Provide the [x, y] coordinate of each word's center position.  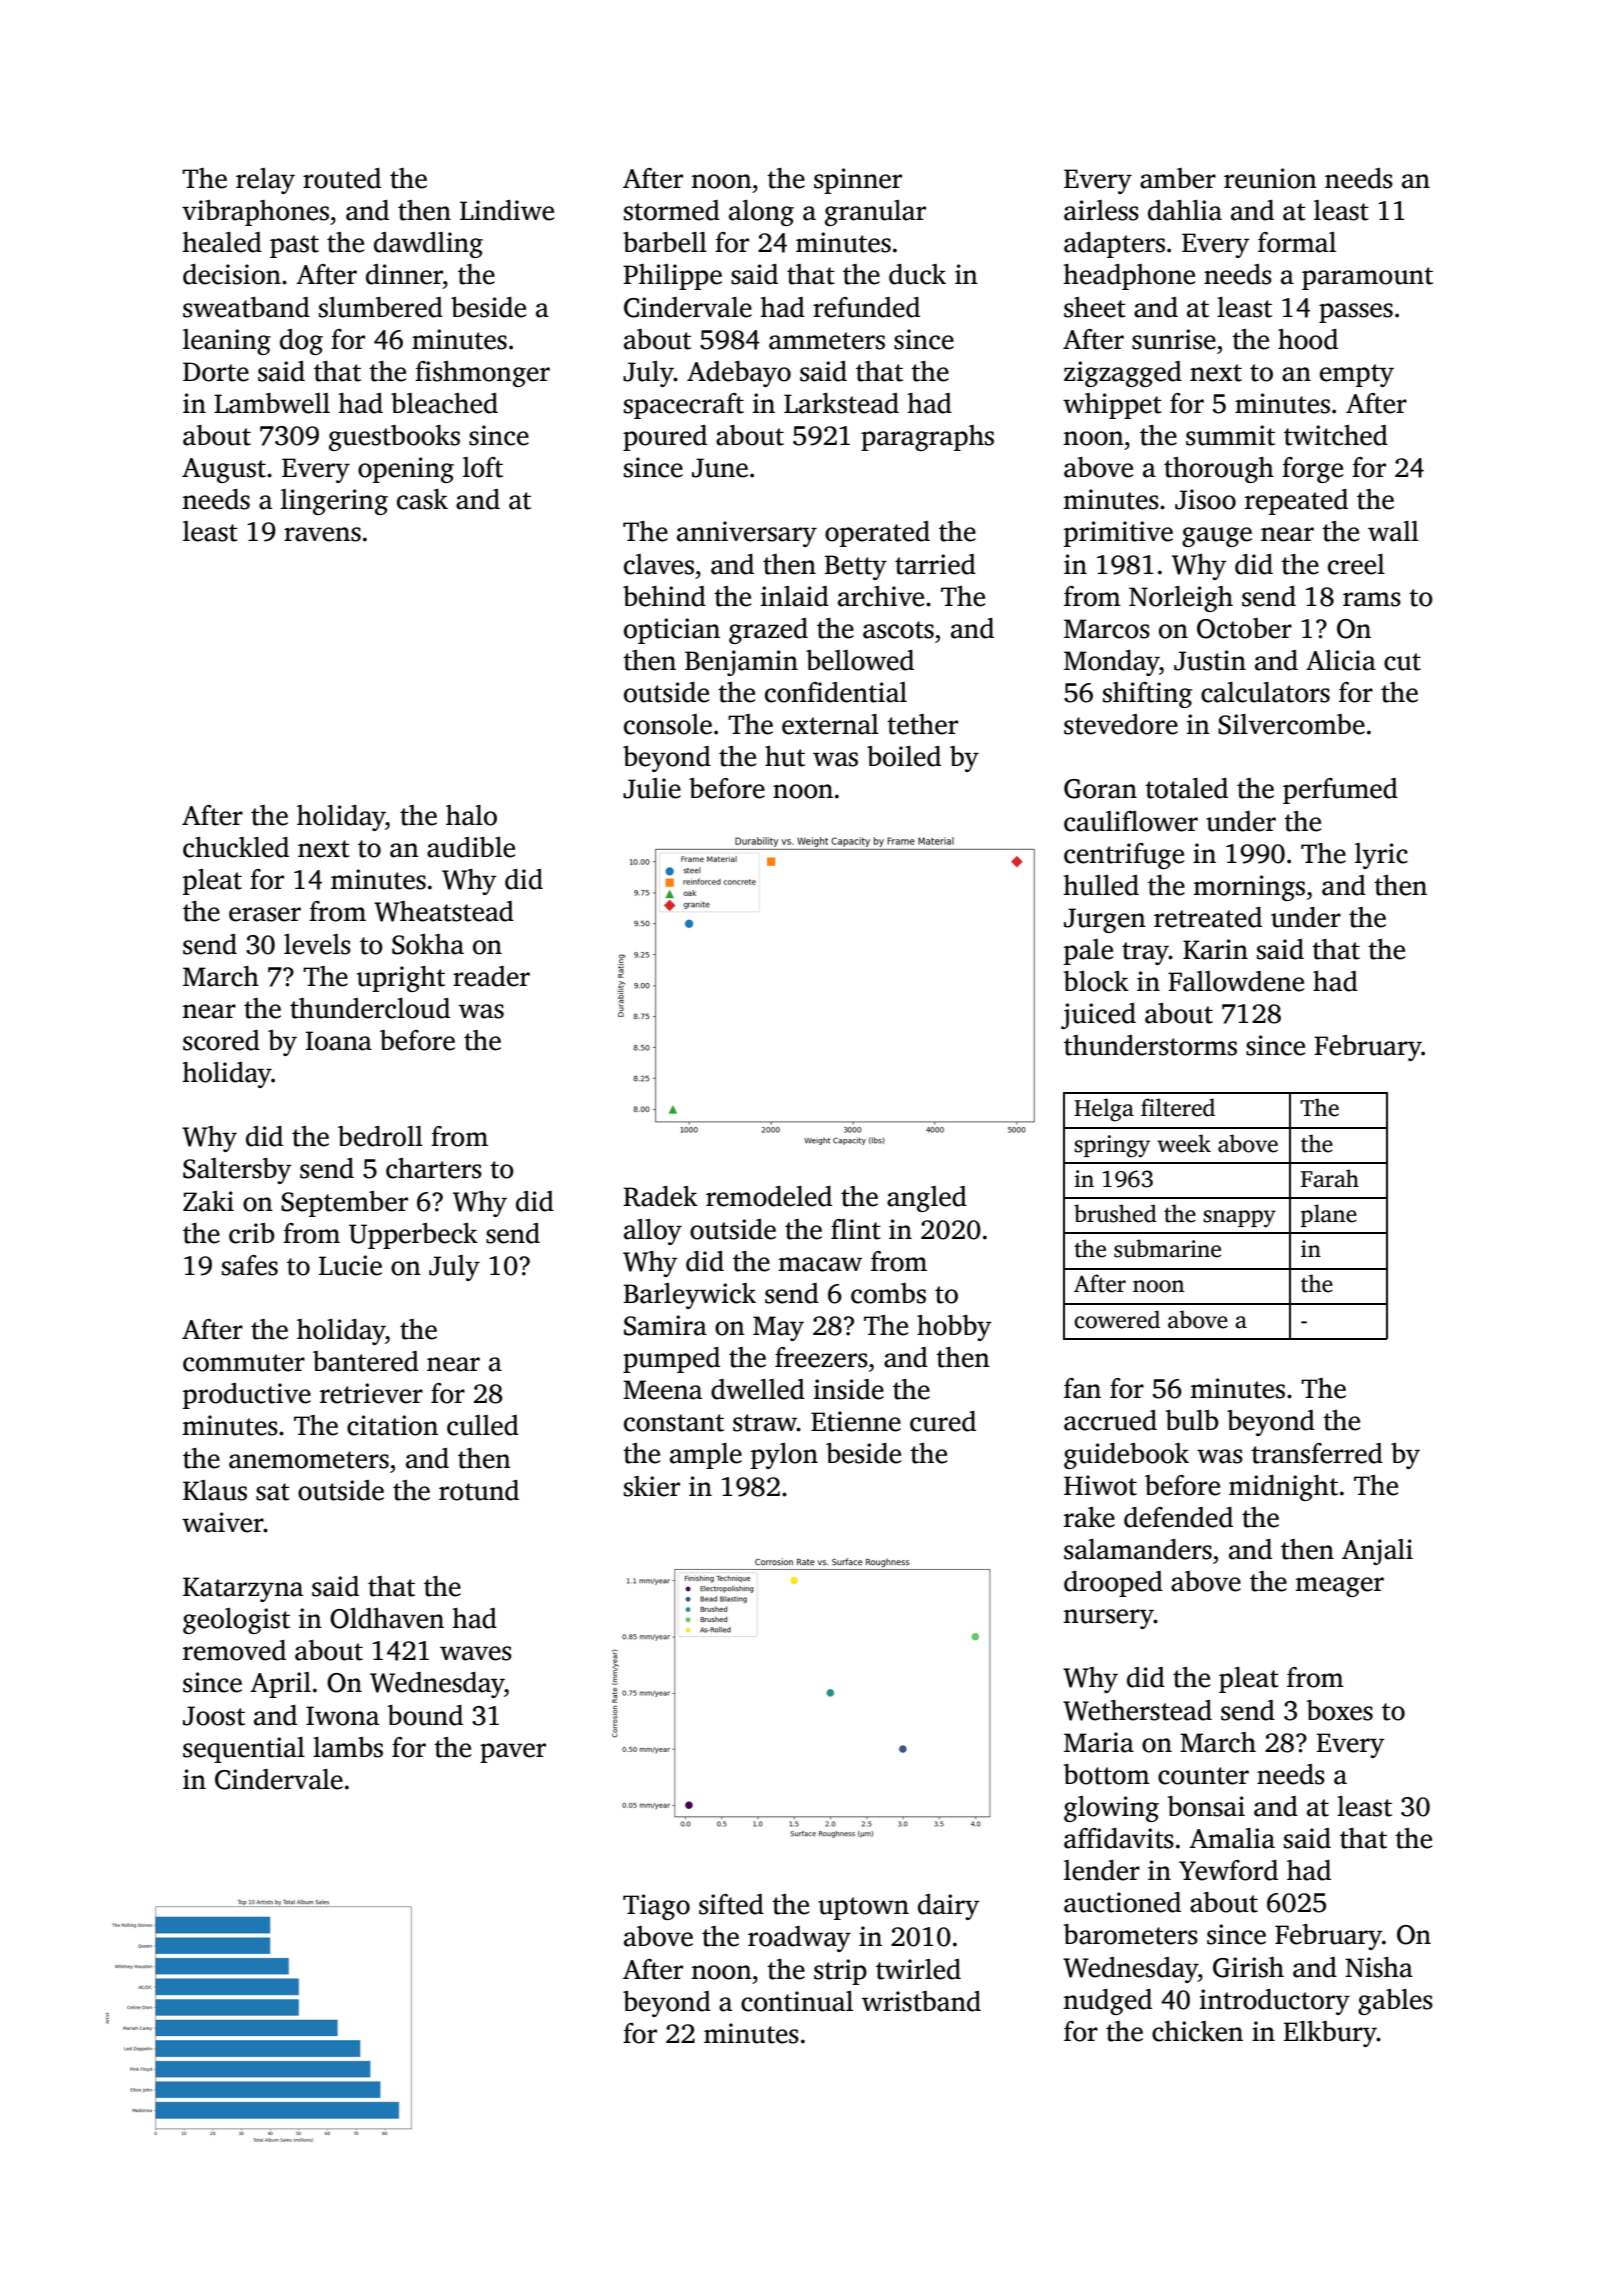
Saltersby [237, 1171]
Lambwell [272, 403]
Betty [856, 567]
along [761, 213]
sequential [244, 1750]
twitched [1336, 435]
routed [342, 178]
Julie [652, 788]
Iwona [342, 1716]
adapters [1114, 245]
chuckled [236, 847]
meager [1340, 1587]
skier [652, 1486]
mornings [1249, 888]
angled [927, 1199]
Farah [1330, 1178]
